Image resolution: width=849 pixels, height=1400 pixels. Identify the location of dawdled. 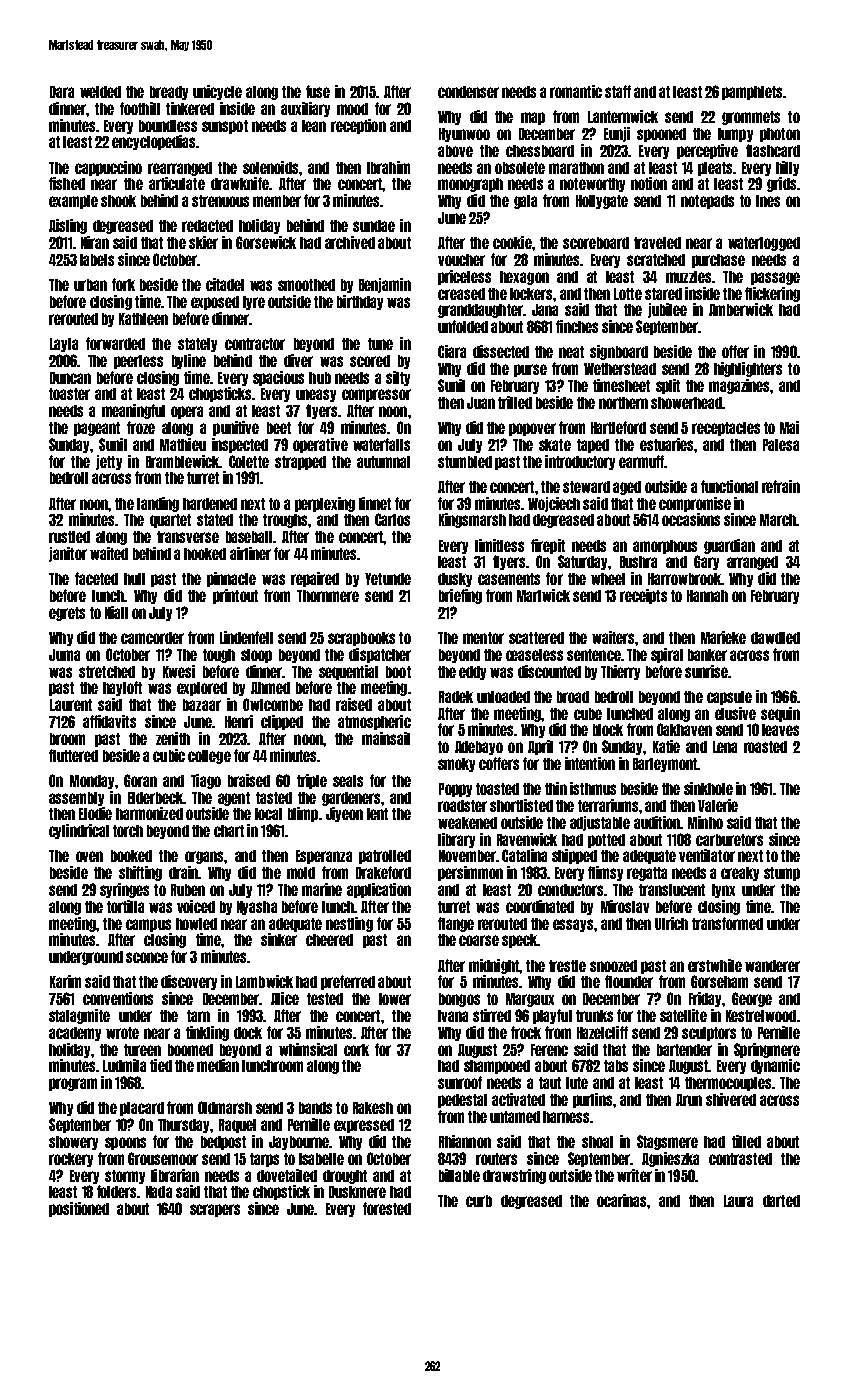
(775, 638).
